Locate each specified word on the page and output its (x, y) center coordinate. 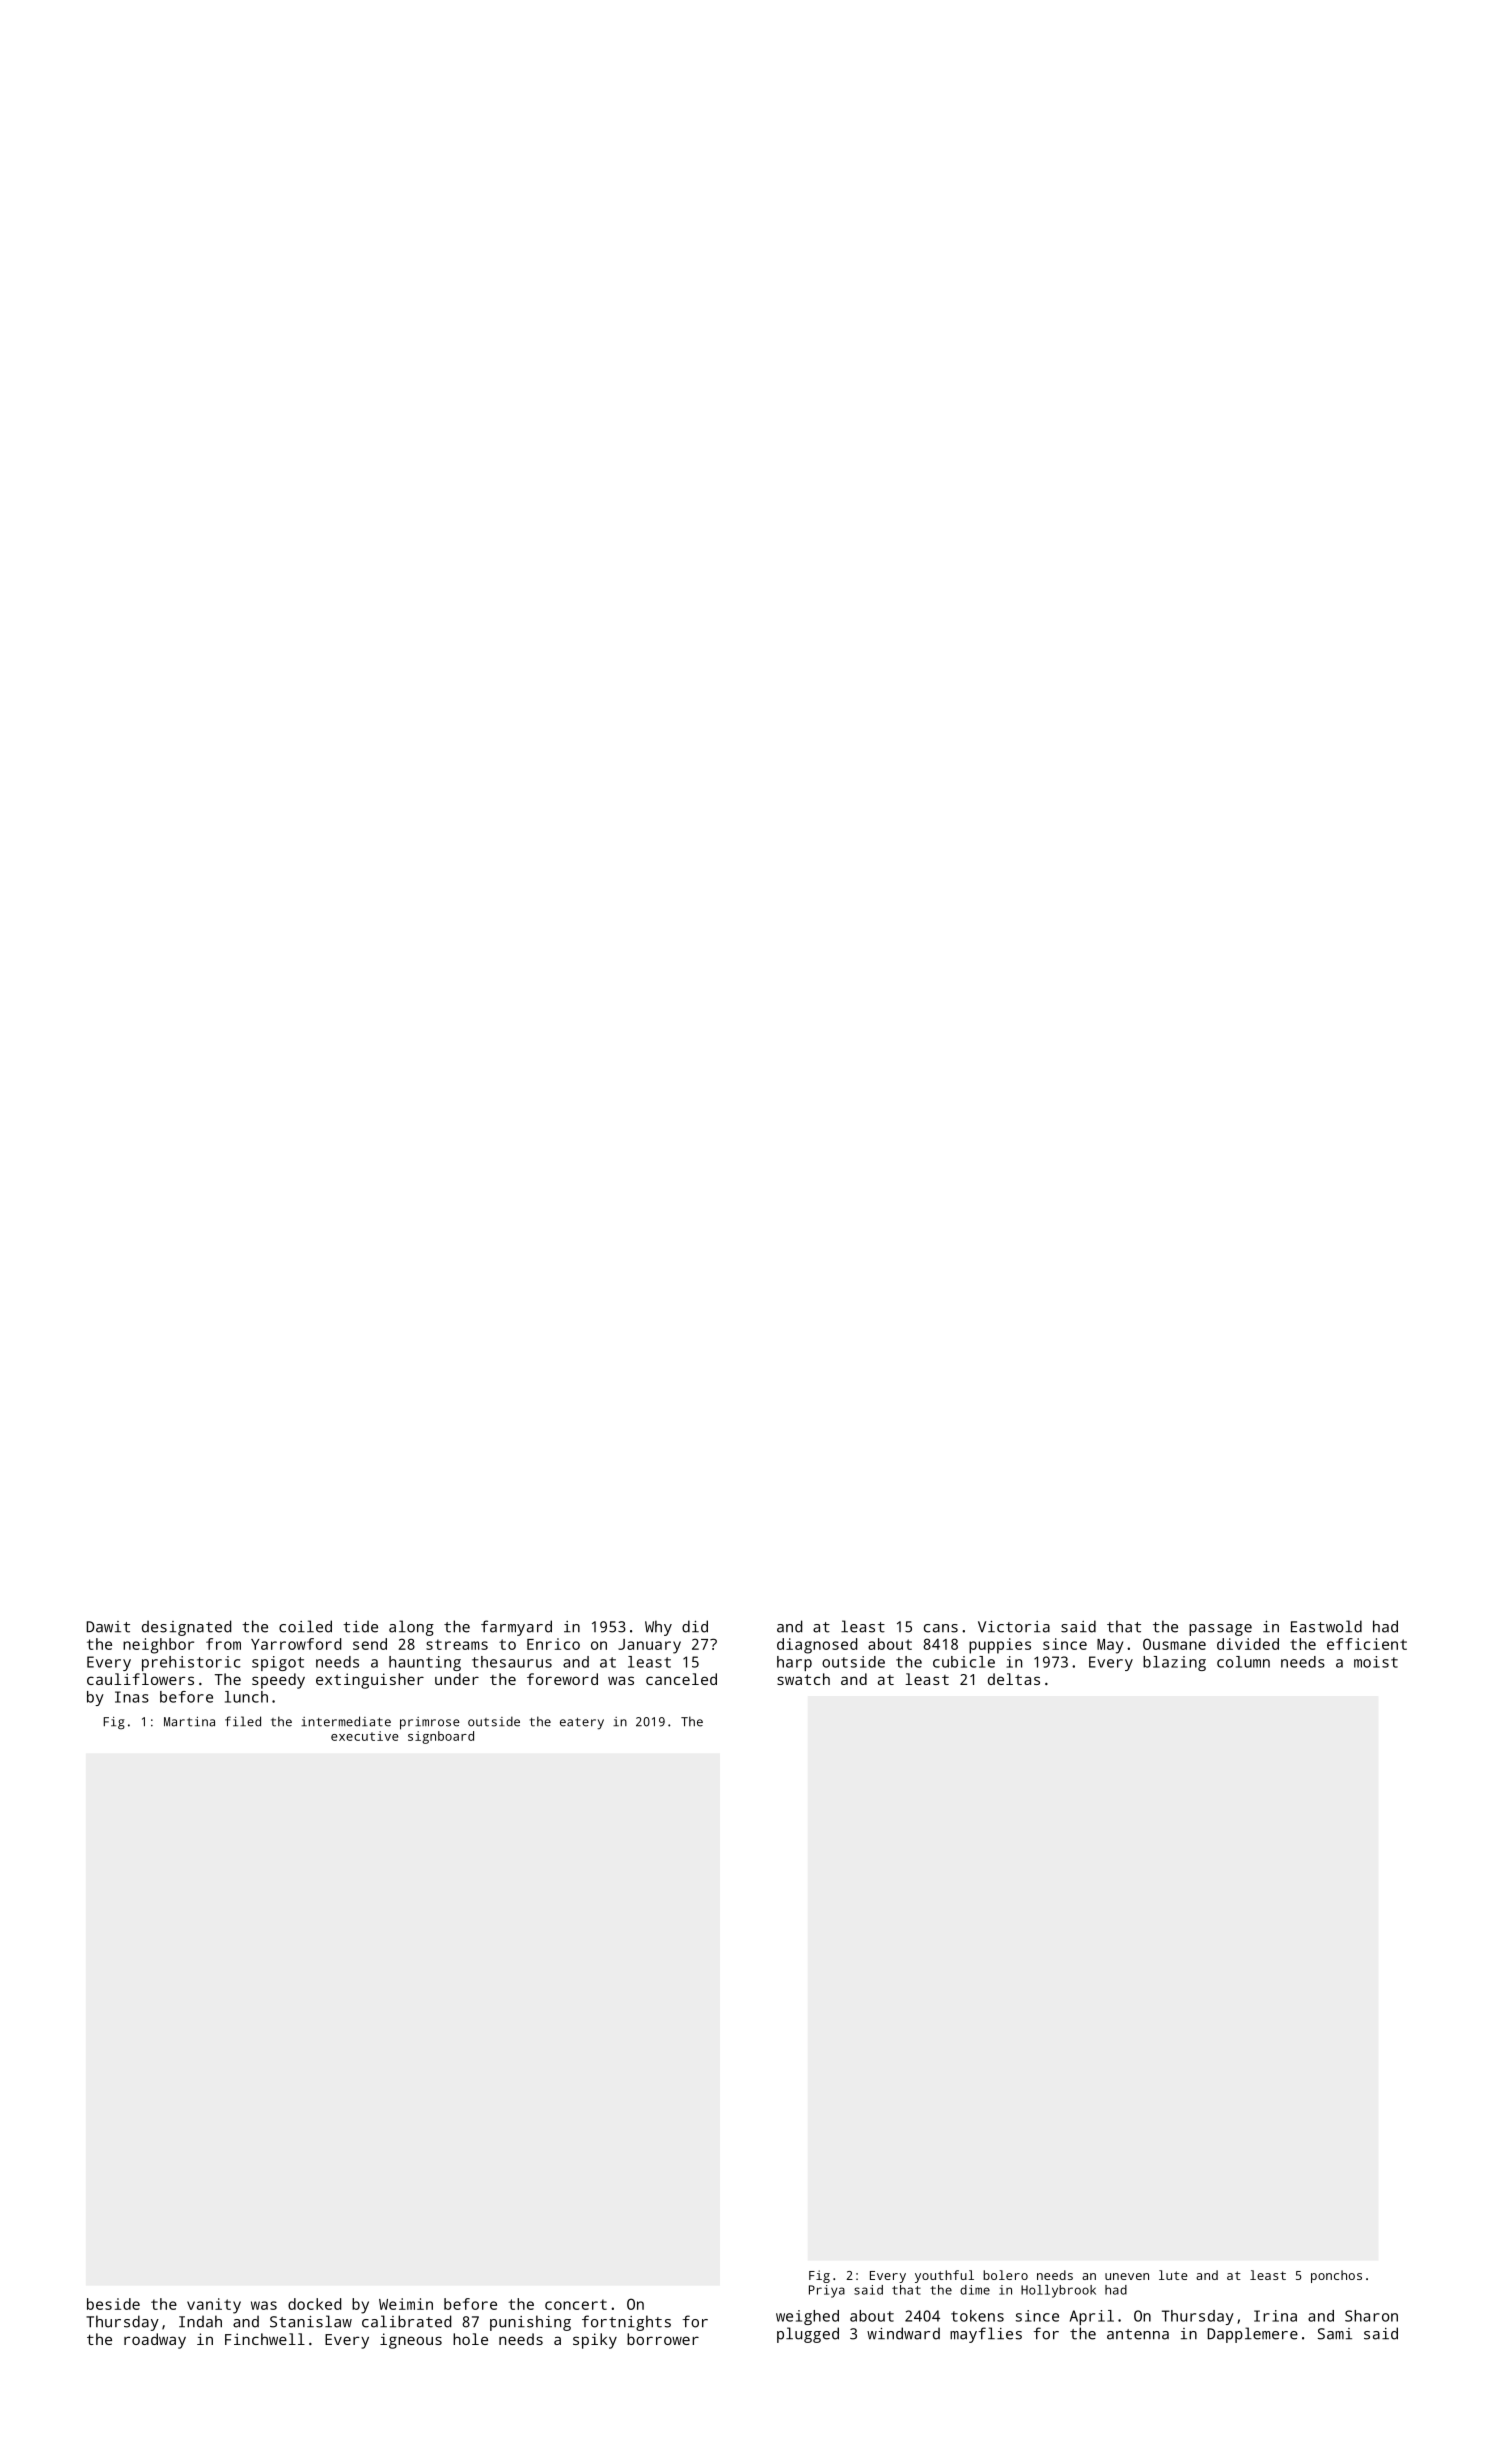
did (695, 1626)
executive (364, 1736)
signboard (441, 1737)
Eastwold (1326, 1626)
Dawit (108, 1627)
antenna (1138, 2334)
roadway (155, 2341)
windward (903, 2333)
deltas (1014, 1679)
